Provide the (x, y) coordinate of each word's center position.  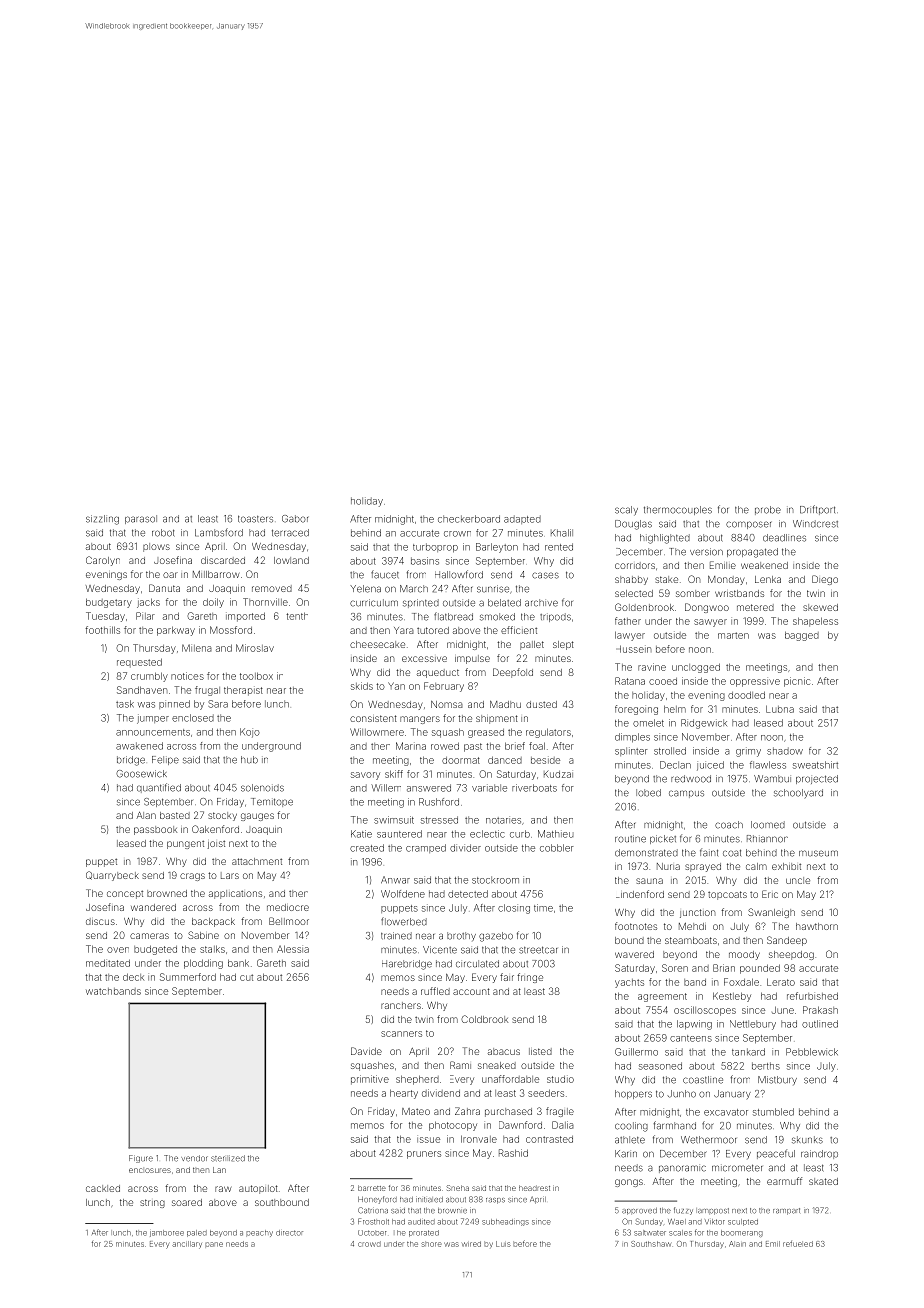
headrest (534, 1188)
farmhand (674, 1125)
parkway (176, 631)
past (473, 747)
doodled (746, 695)
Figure (141, 1159)
